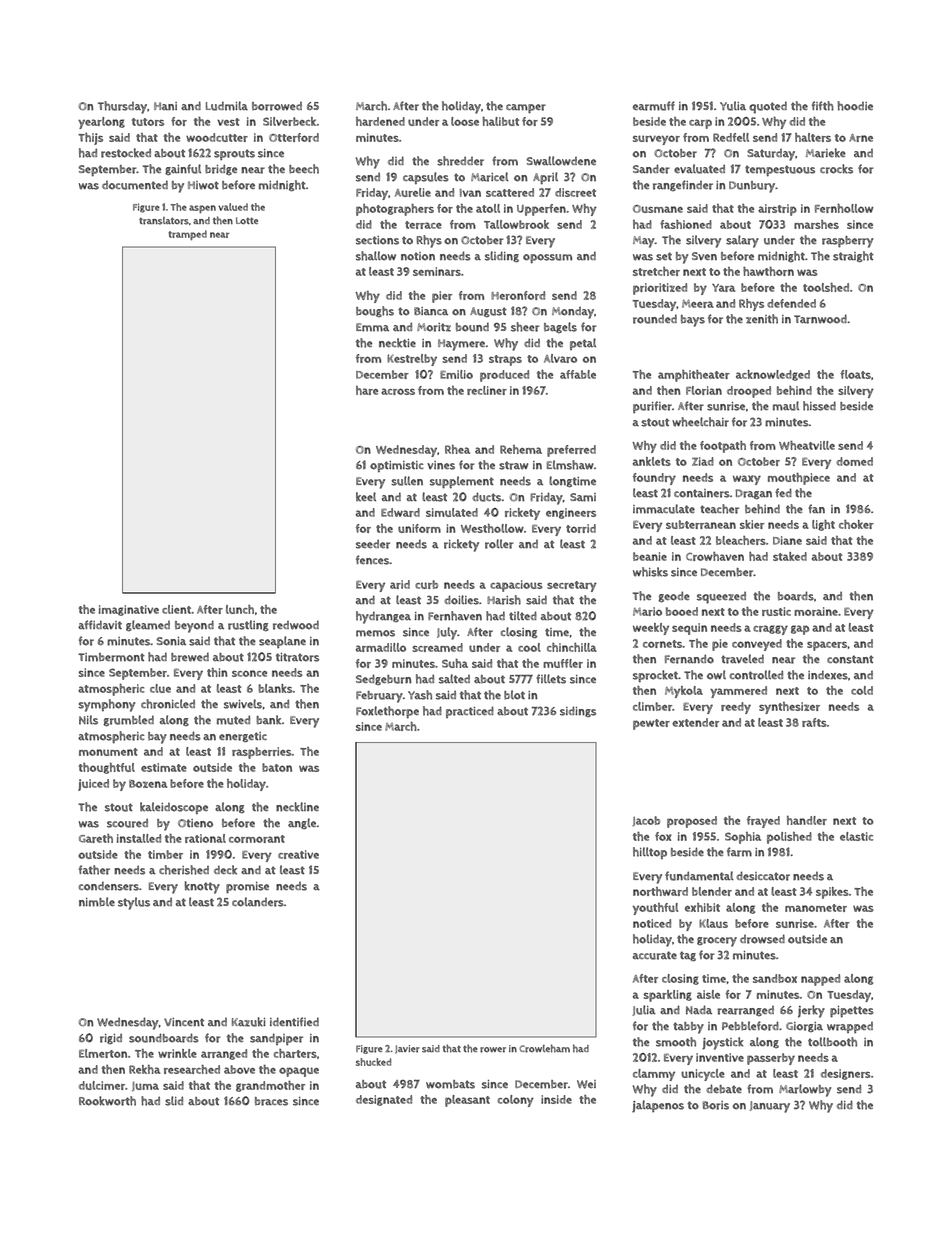 This page has height=1233, width=952. What do you see at coordinates (708, 994) in the page?
I see `aisle` at bounding box center [708, 994].
